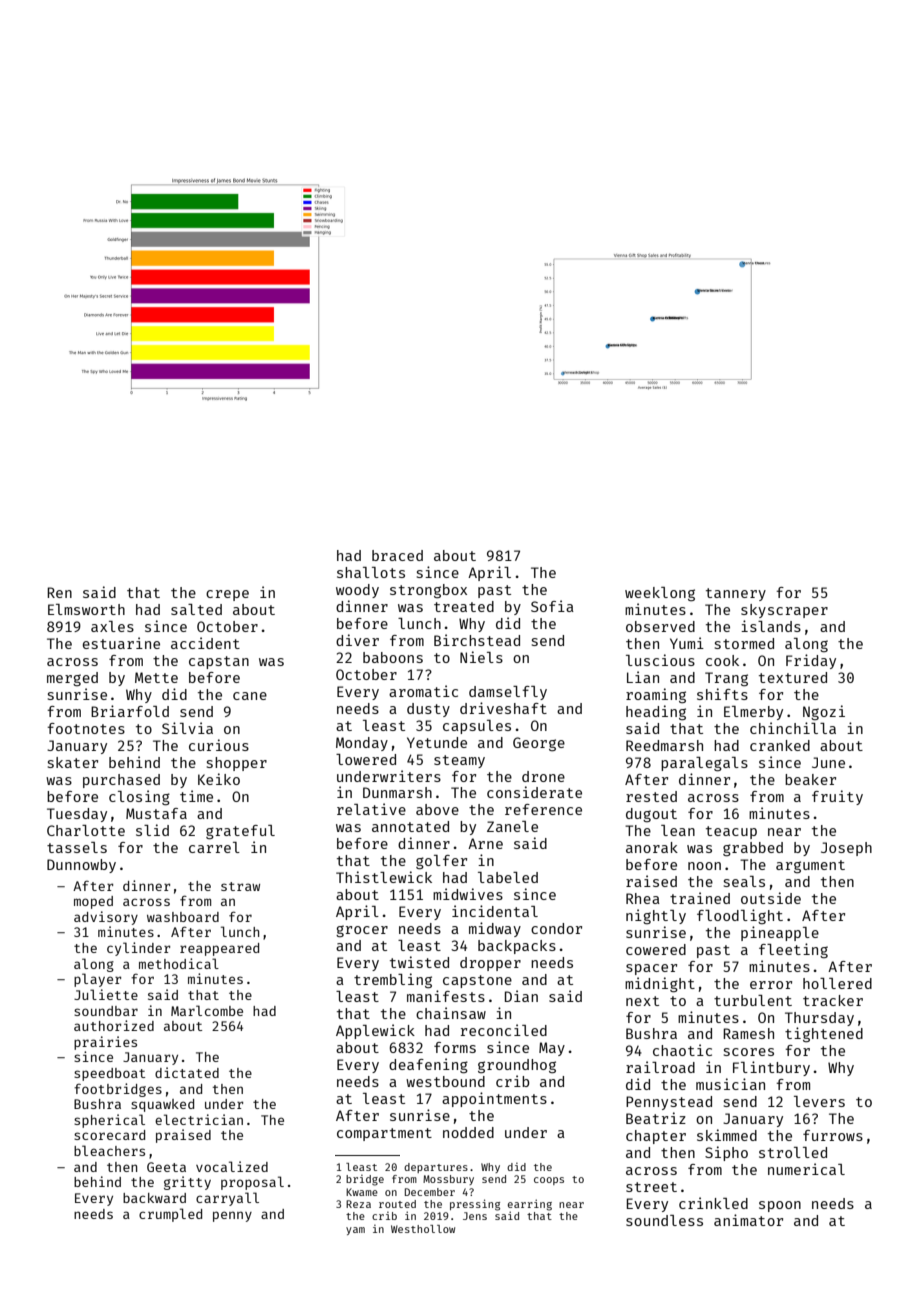 The height and width of the image is (1308, 924). What do you see at coordinates (170, 1215) in the image?
I see `crumpled` at bounding box center [170, 1215].
